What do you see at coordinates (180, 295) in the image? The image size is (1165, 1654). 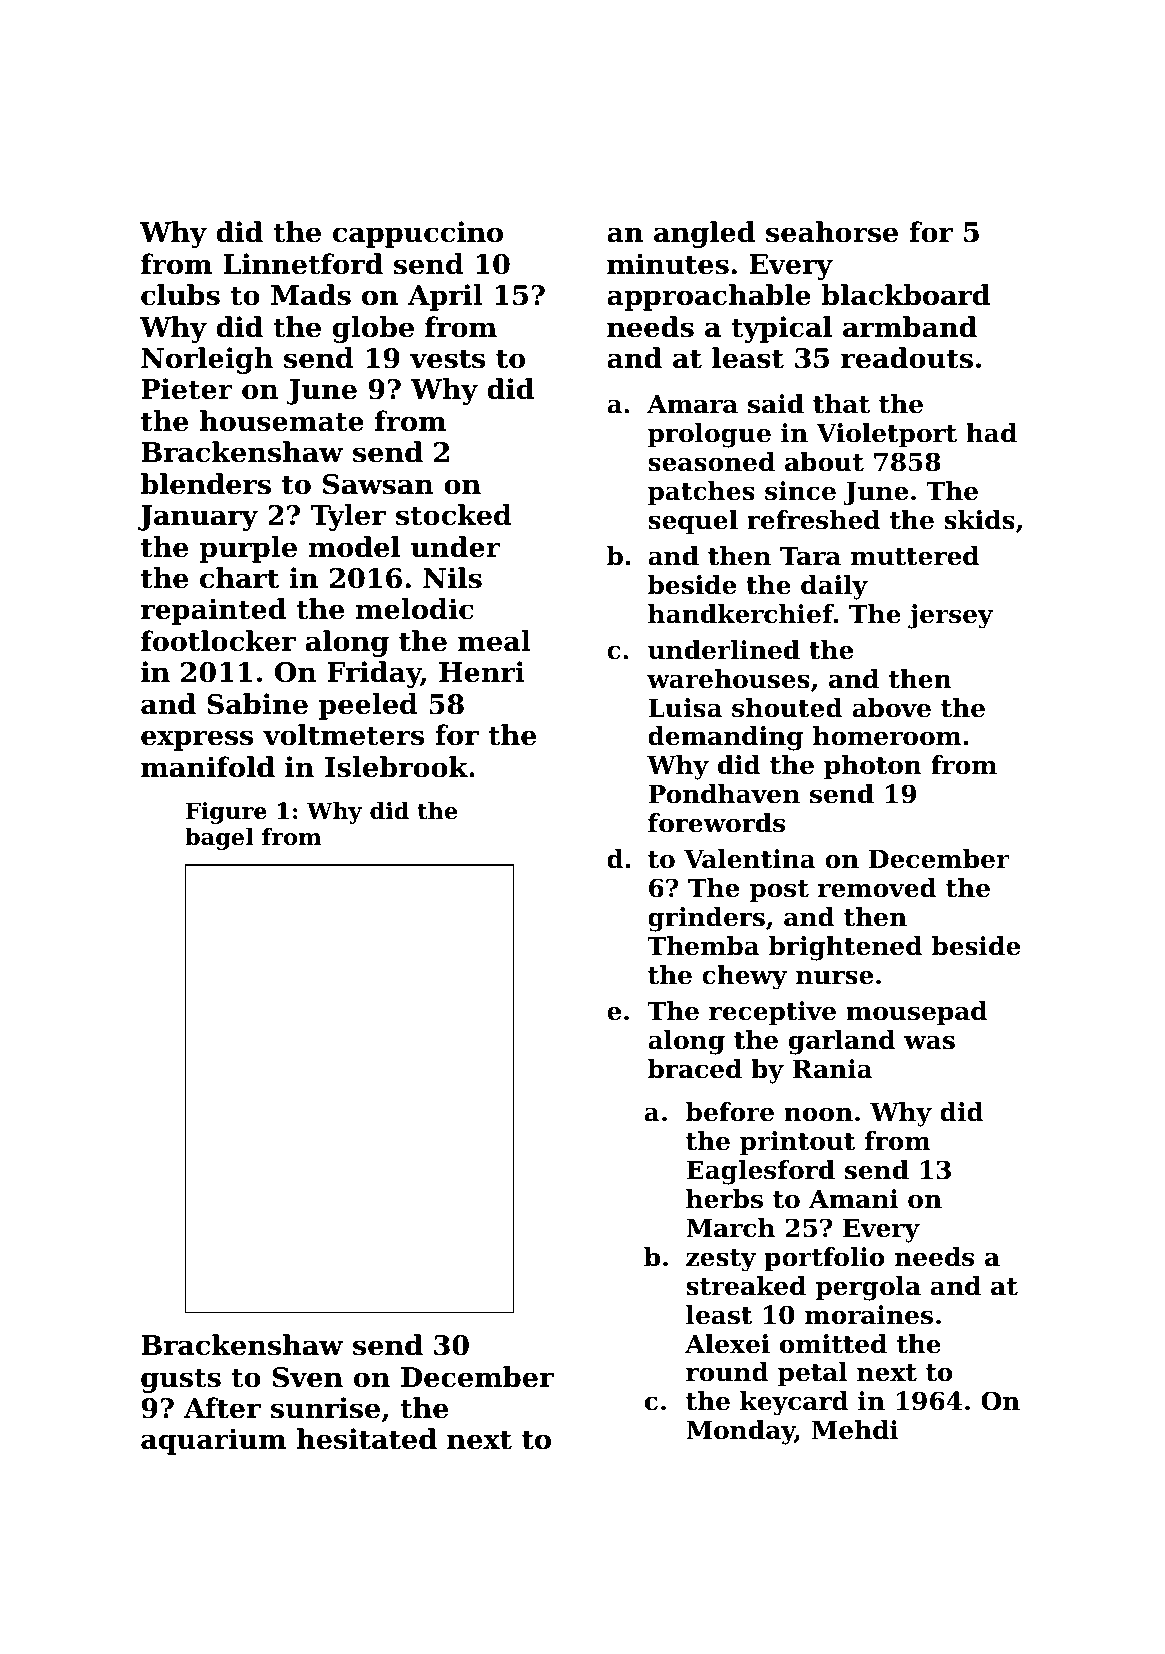 I see `clubs` at bounding box center [180, 295].
